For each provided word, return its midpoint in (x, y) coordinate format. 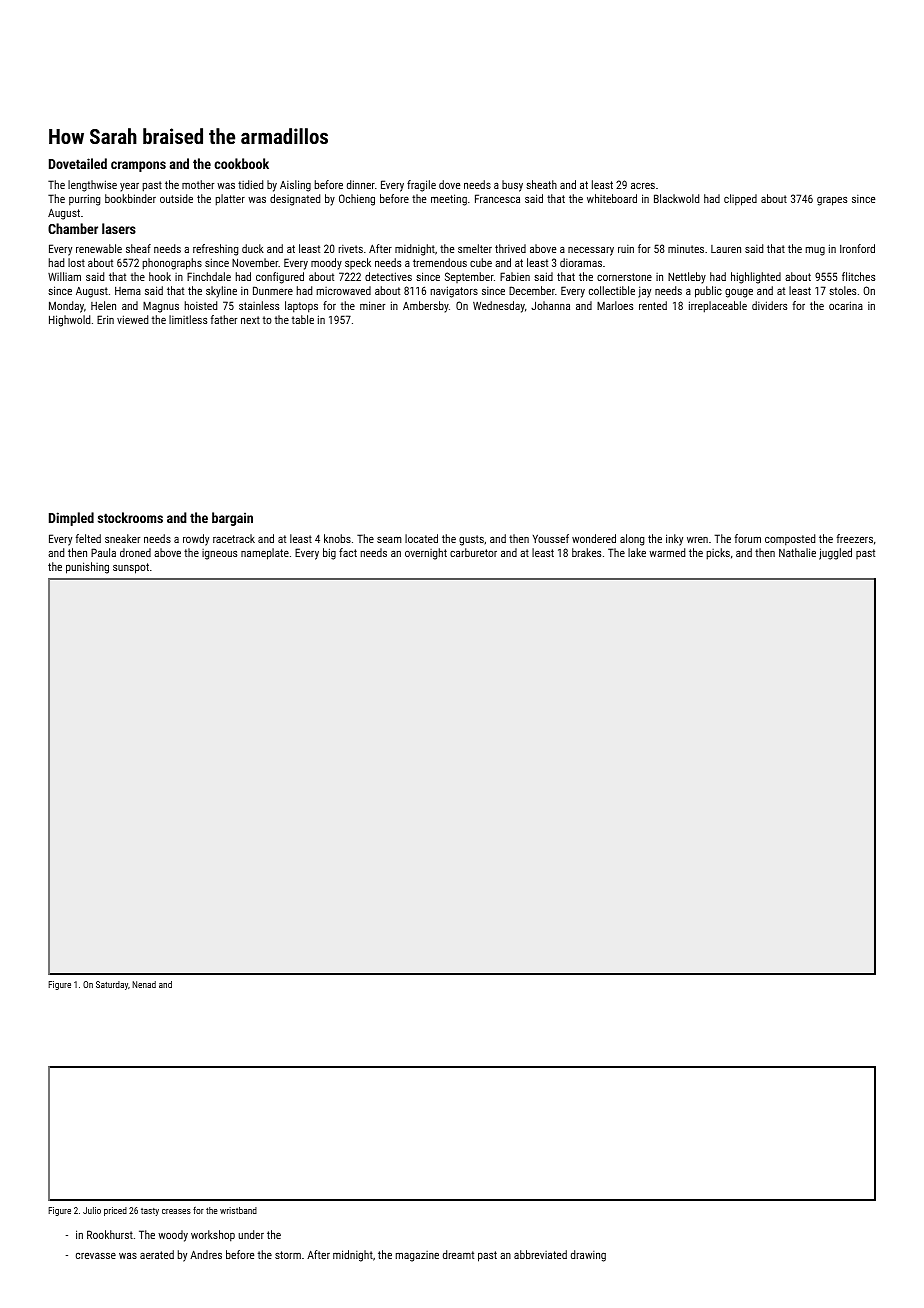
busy (512, 186)
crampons (138, 166)
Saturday (112, 985)
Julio (92, 1210)
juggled (835, 554)
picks (718, 554)
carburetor (473, 552)
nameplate (265, 554)
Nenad (144, 984)
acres (643, 186)
